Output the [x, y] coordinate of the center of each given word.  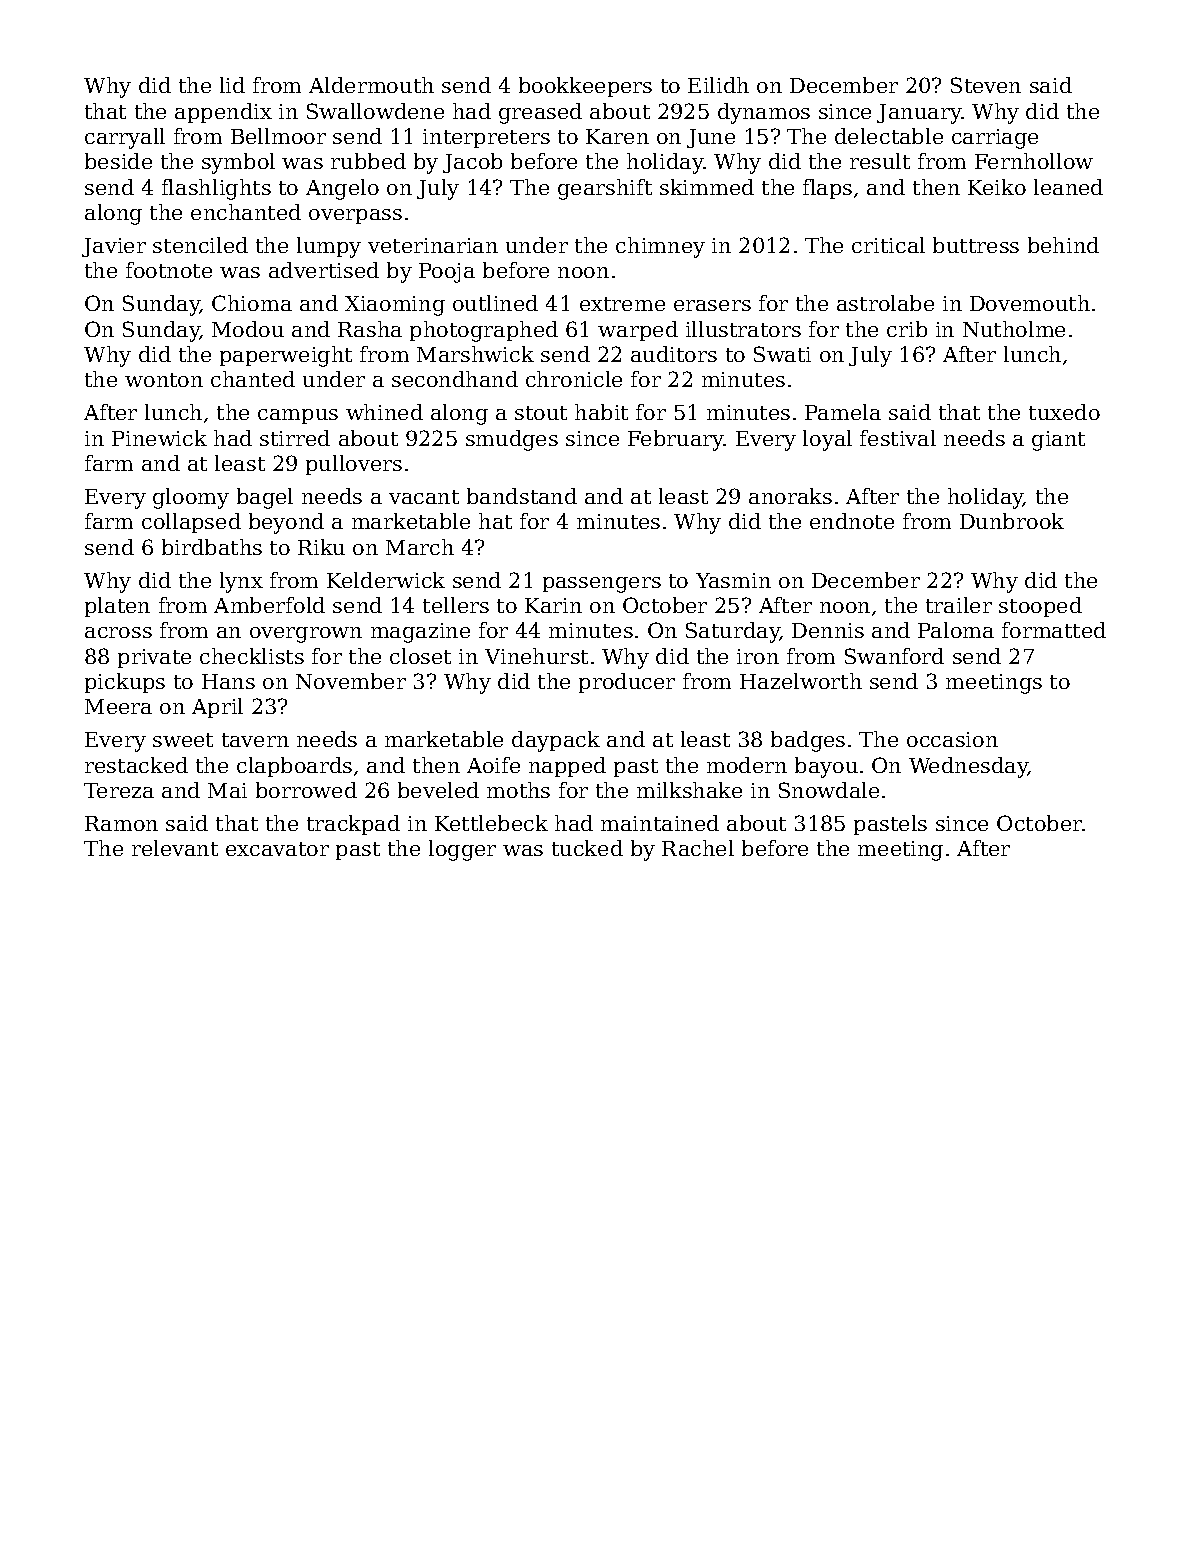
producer [627, 683]
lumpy [329, 247]
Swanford [894, 656]
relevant [175, 848]
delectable [889, 136]
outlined [495, 303]
